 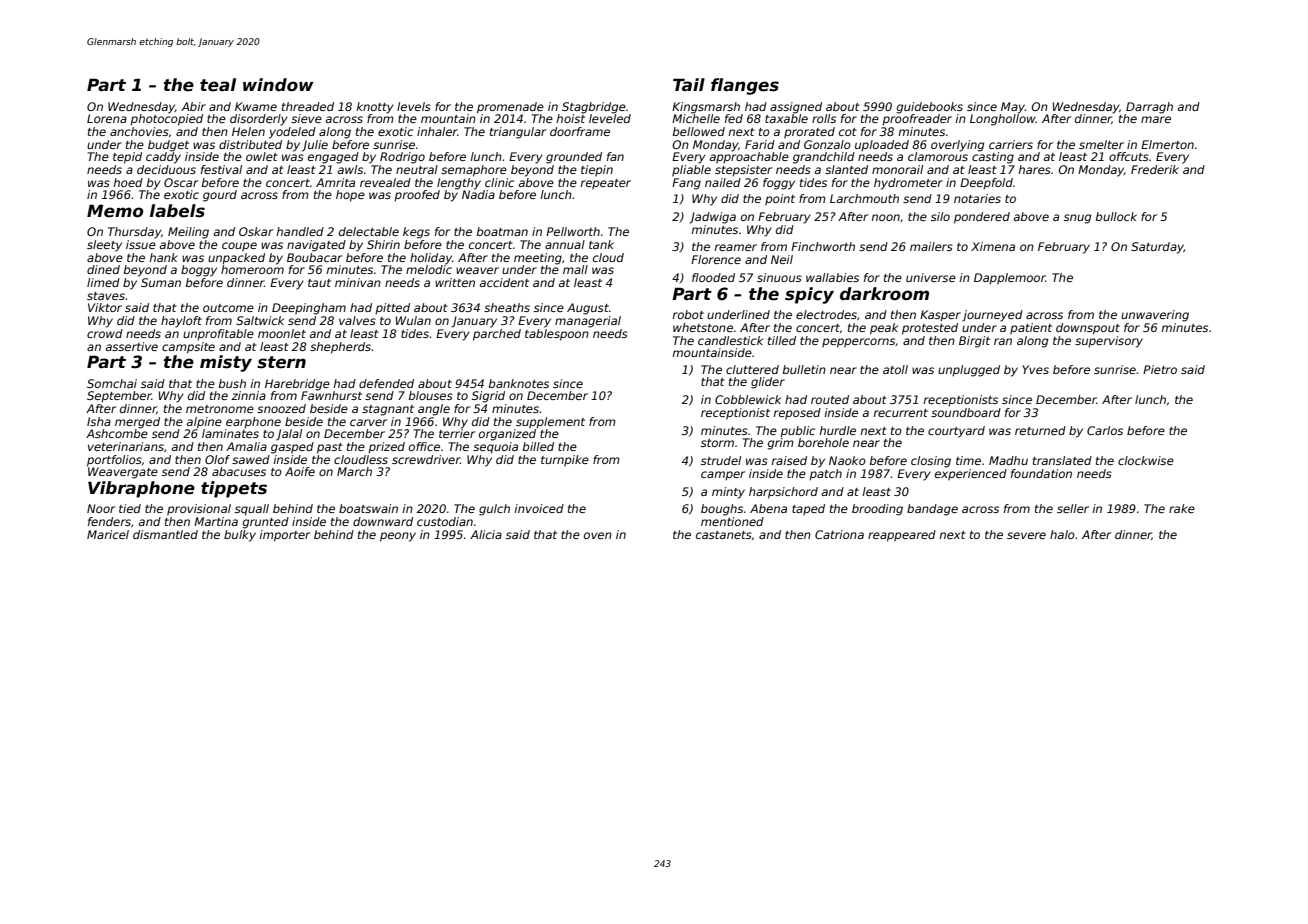 What do you see at coordinates (109, 521) in the page?
I see `fenders` at bounding box center [109, 521].
